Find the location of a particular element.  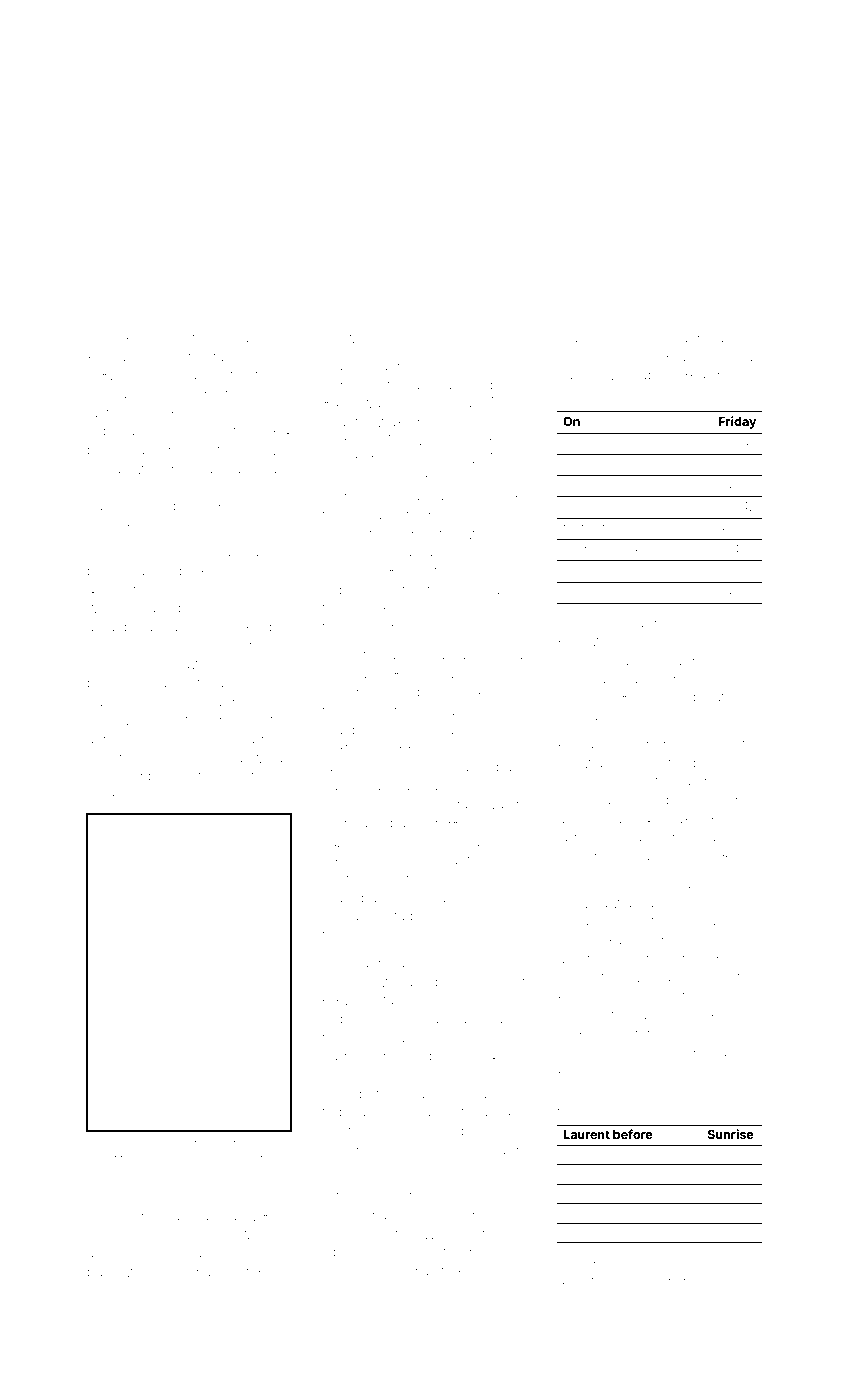

motive is located at coordinates (264, 449).
